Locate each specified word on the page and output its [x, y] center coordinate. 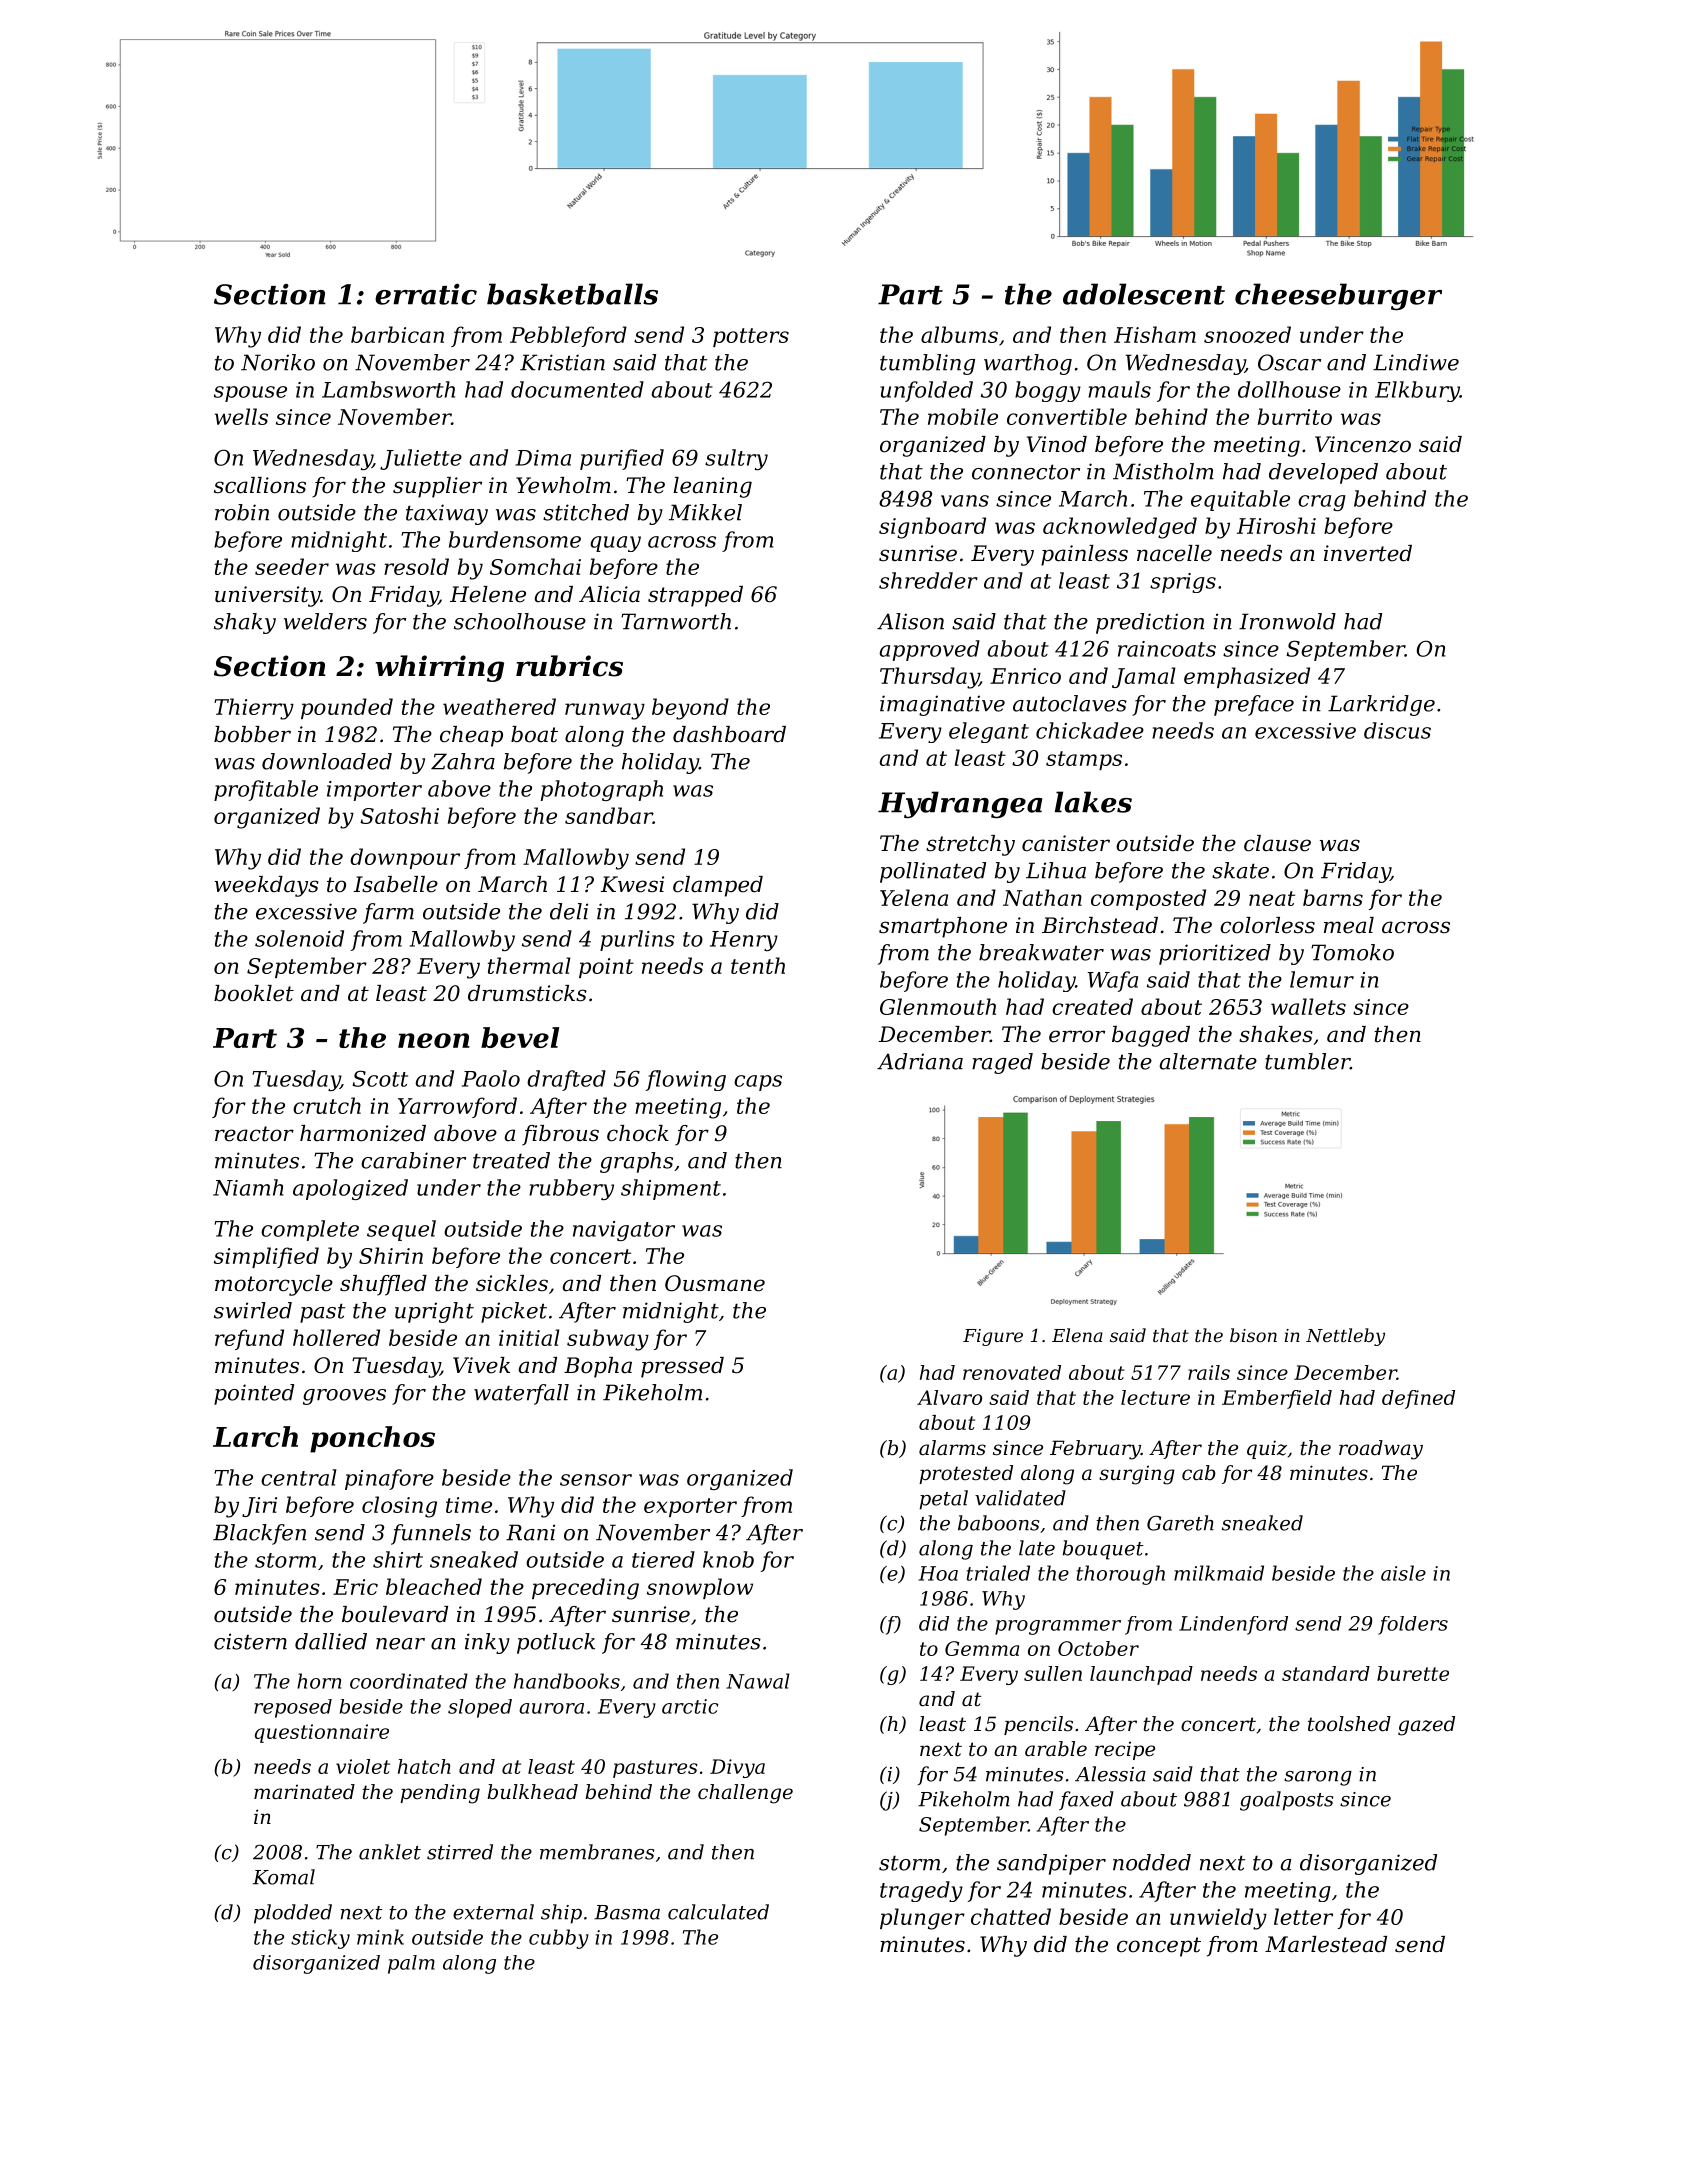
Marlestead [1326, 1944]
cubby [559, 1939]
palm [411, 1964]
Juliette [421, 459]
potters [751, 337]
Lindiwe [1416, 362]
